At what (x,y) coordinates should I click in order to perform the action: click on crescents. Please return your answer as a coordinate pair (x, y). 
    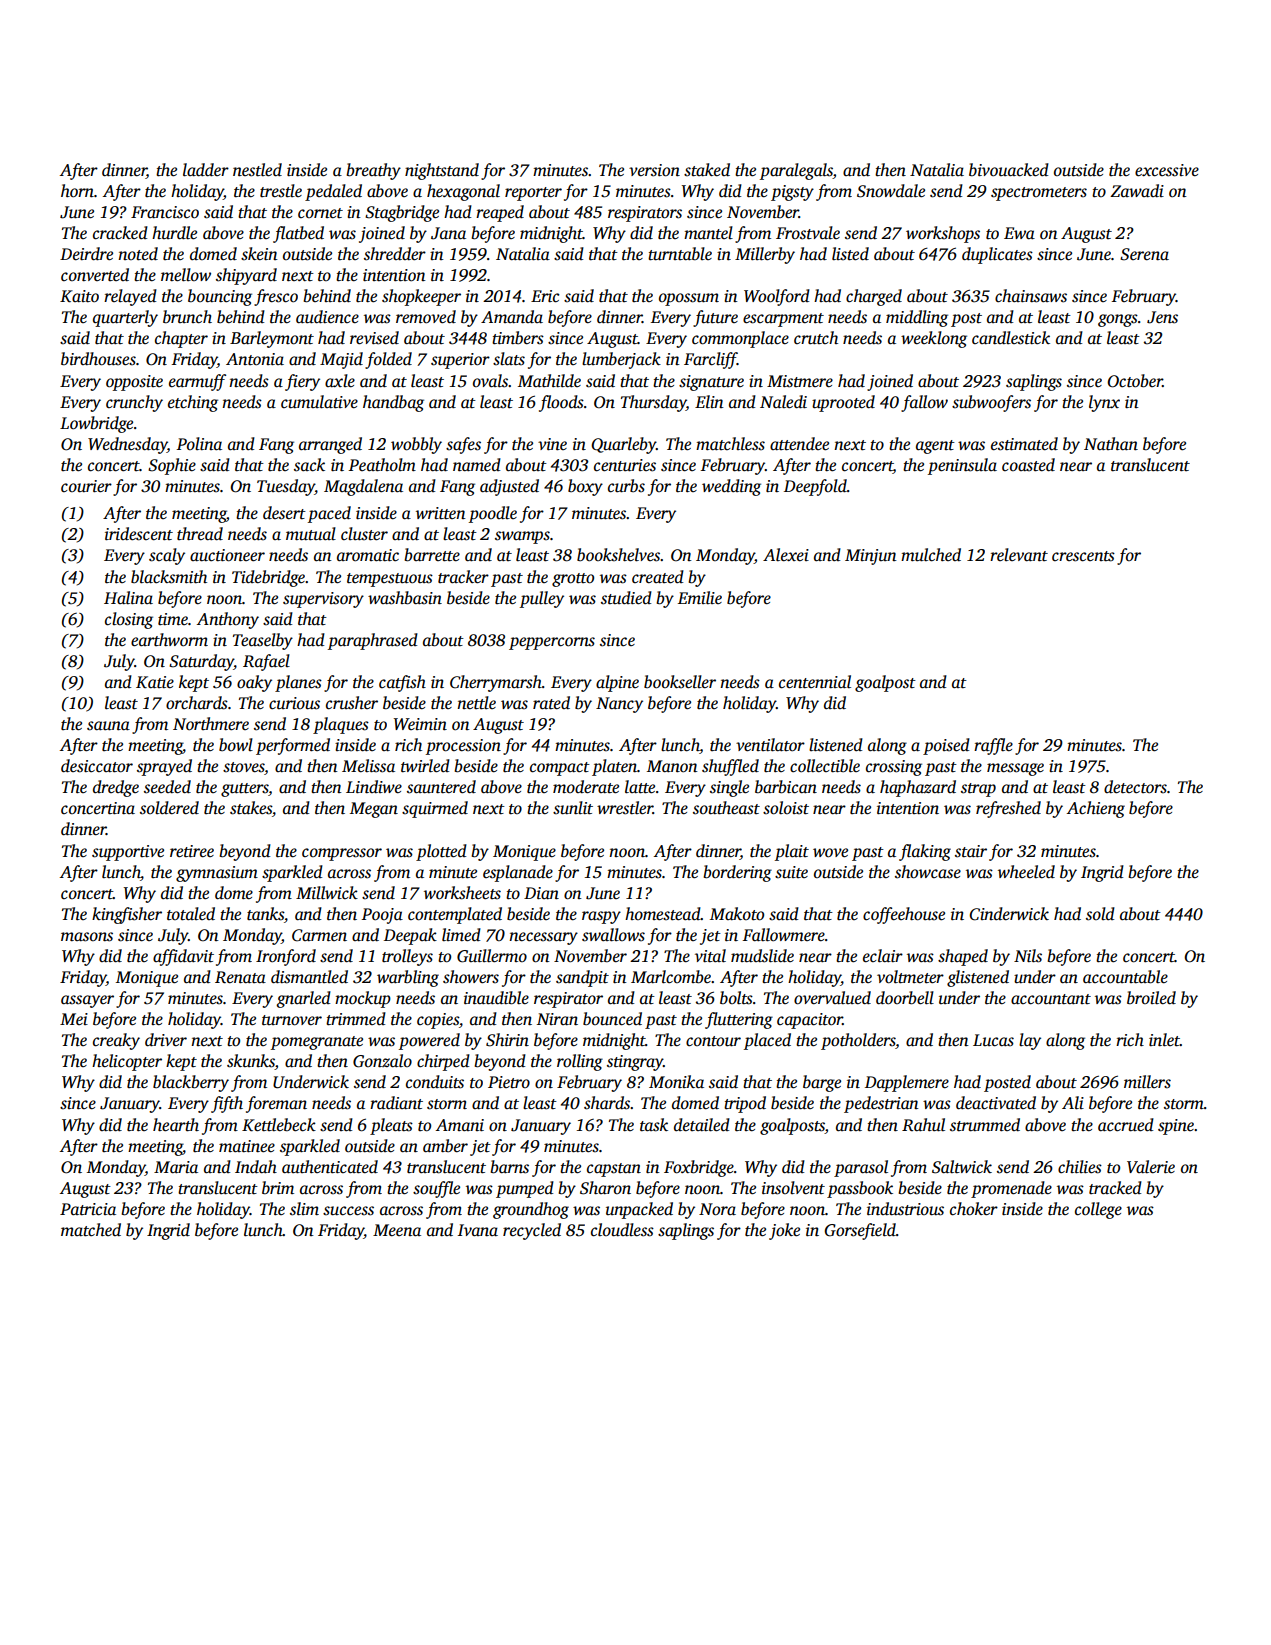
    Looking at the image, I should click on (1083, 556).
